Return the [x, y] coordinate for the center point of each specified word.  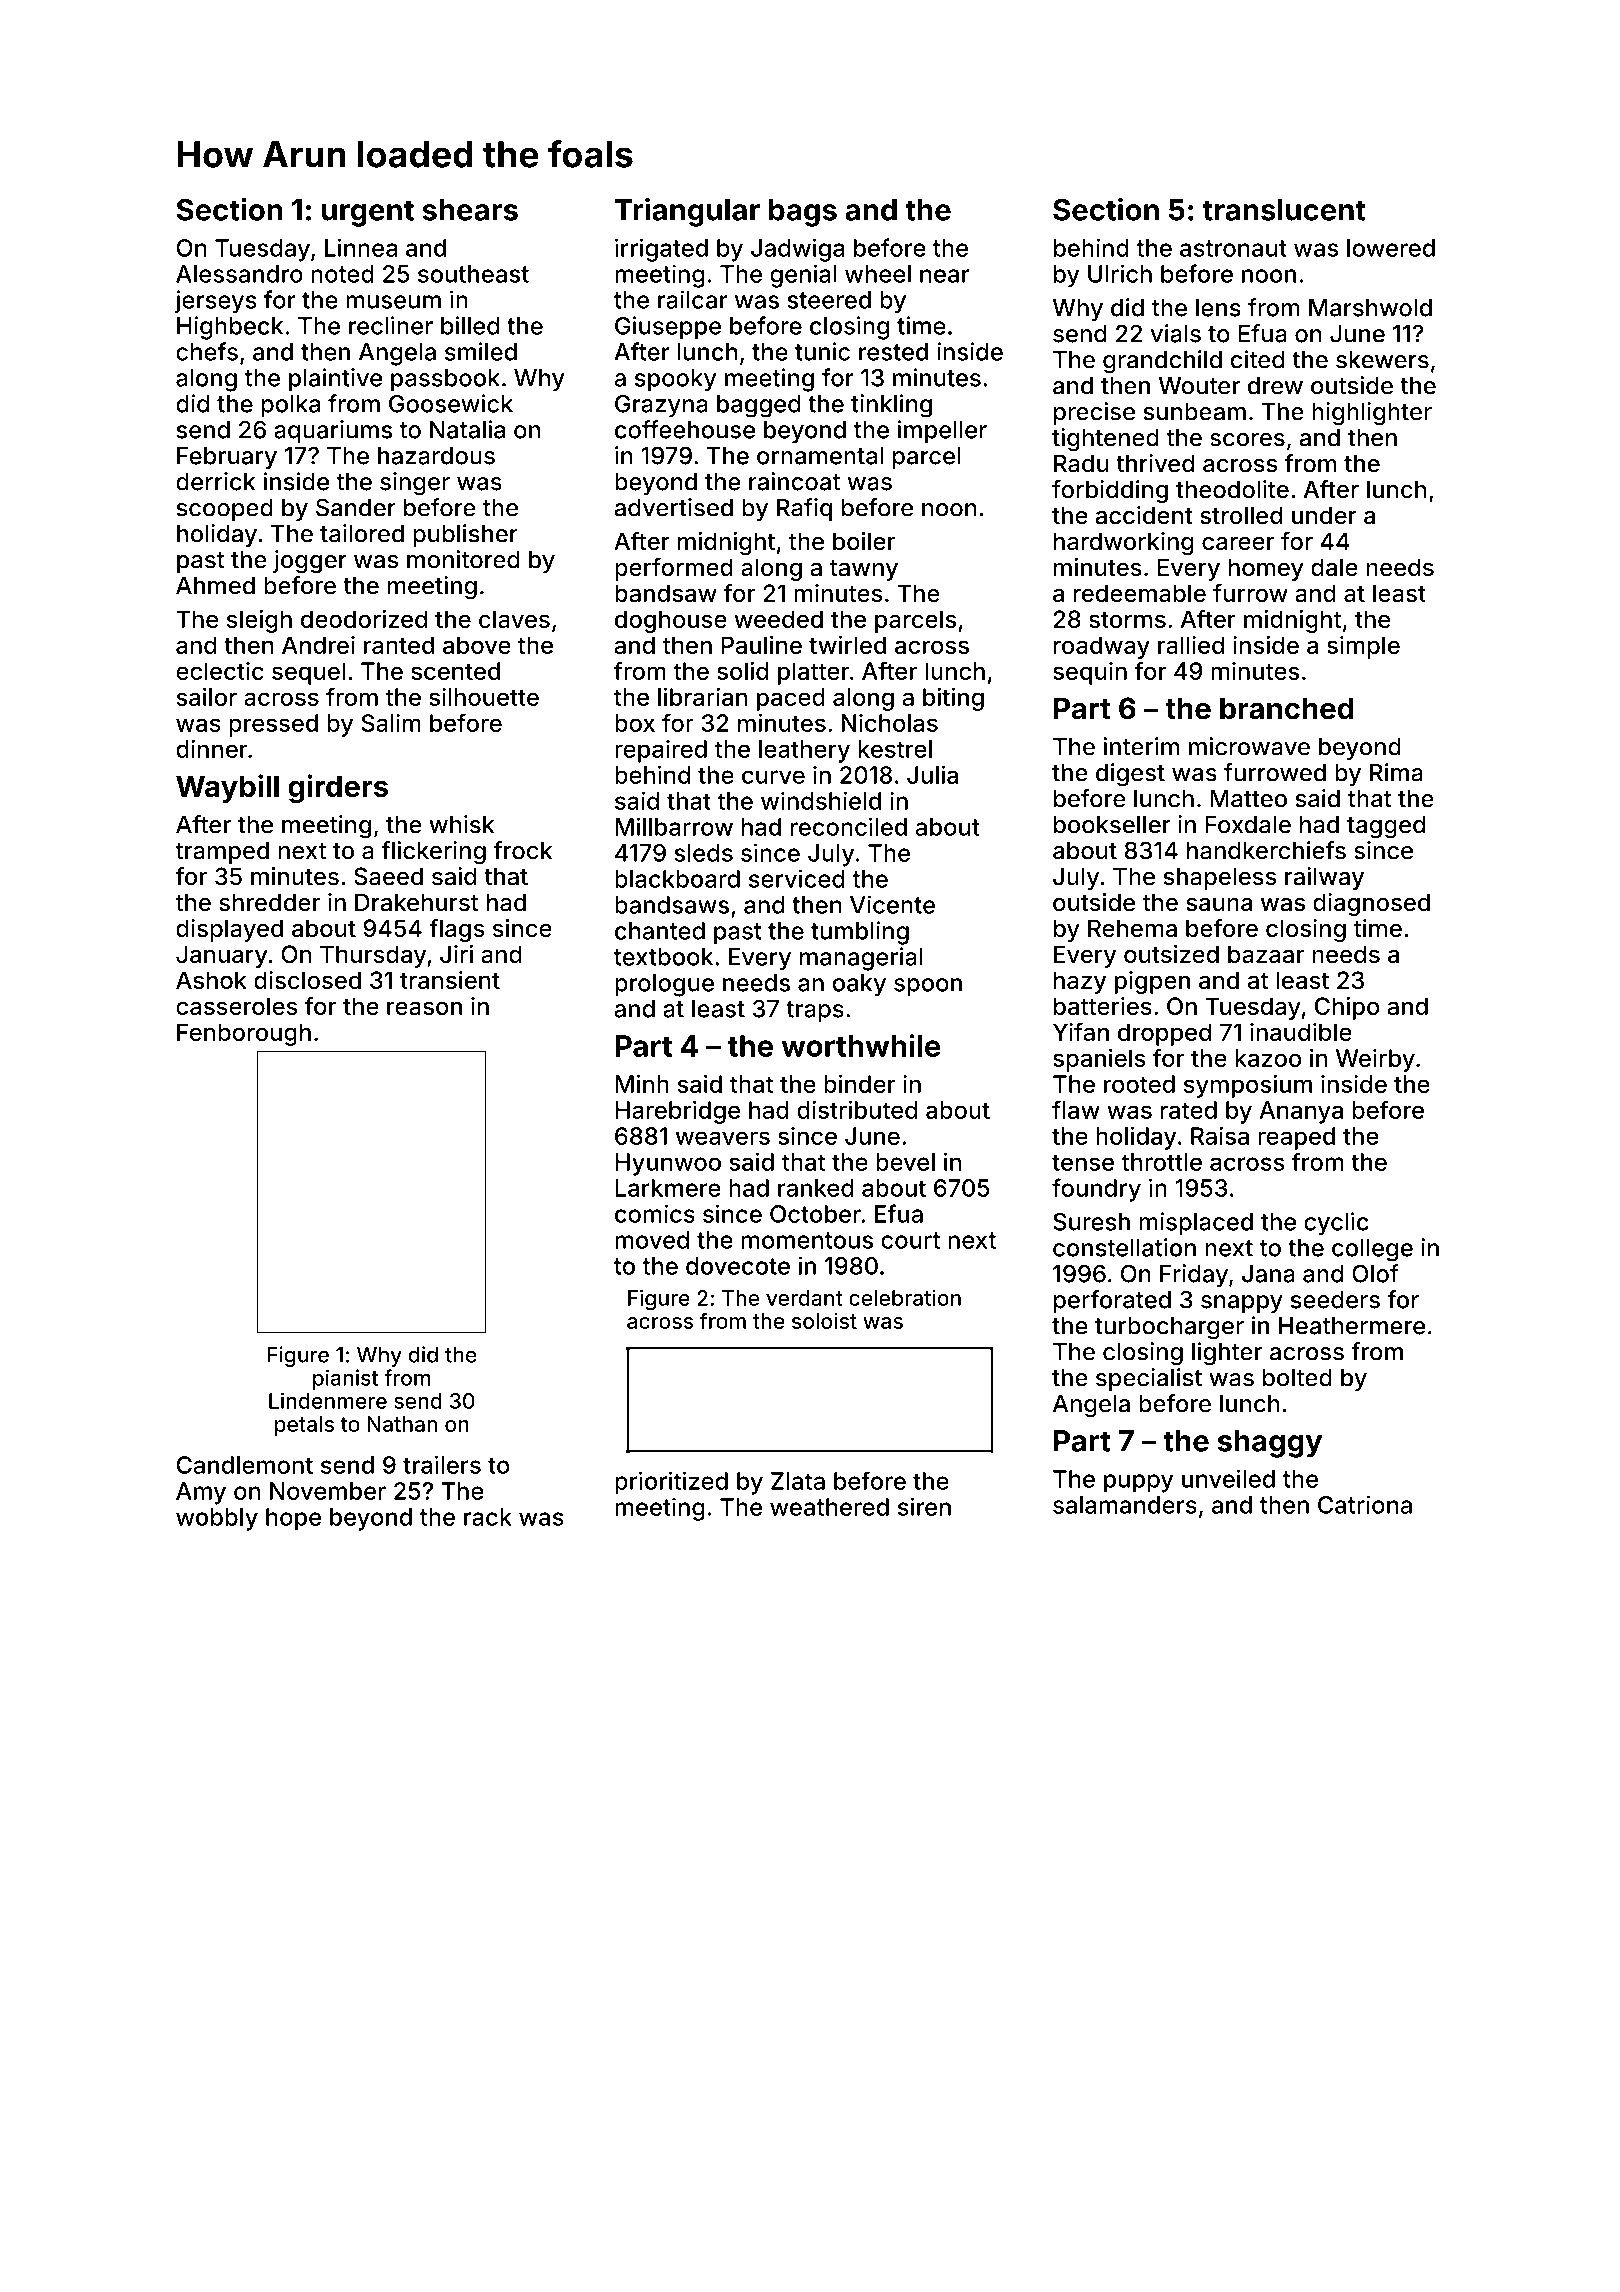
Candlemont [245, 1465]
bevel [905, 1162]
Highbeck [230, 328]
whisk [462, 824]
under [1324, 515]
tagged [1386, 827]
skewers [1382, 360]
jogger [310, 562]
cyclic [1336, 1224]
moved [652, 1240]
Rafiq [804, 509]
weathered [829, 1507]
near [945, 276]
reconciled [849, 826]
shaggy [1270, 1444]
